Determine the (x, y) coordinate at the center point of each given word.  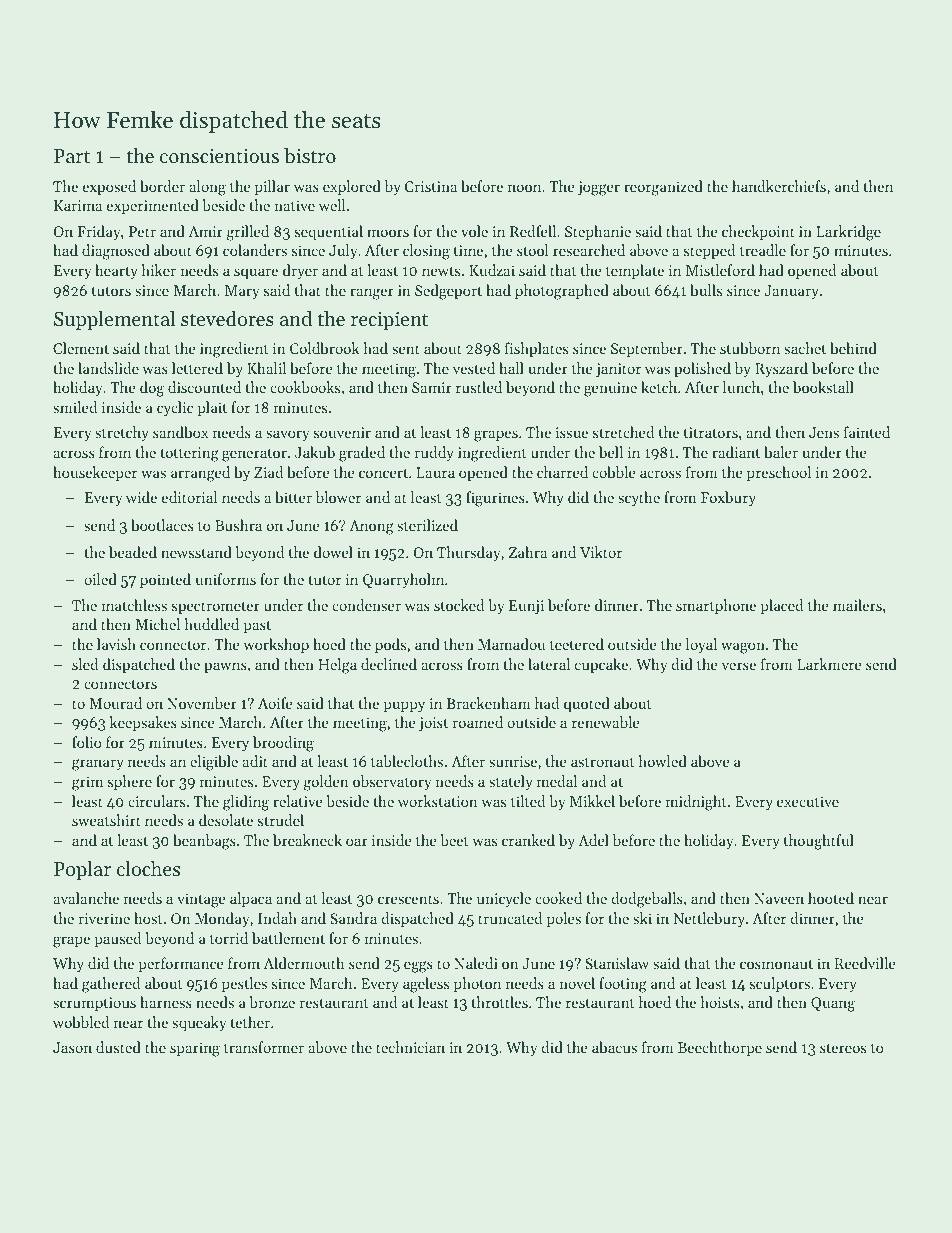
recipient (389, 321)
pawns (225, 667)
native (294, 205)
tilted (528, 801)
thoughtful (819, 842)
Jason (72, 1047)
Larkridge (848, 233)
